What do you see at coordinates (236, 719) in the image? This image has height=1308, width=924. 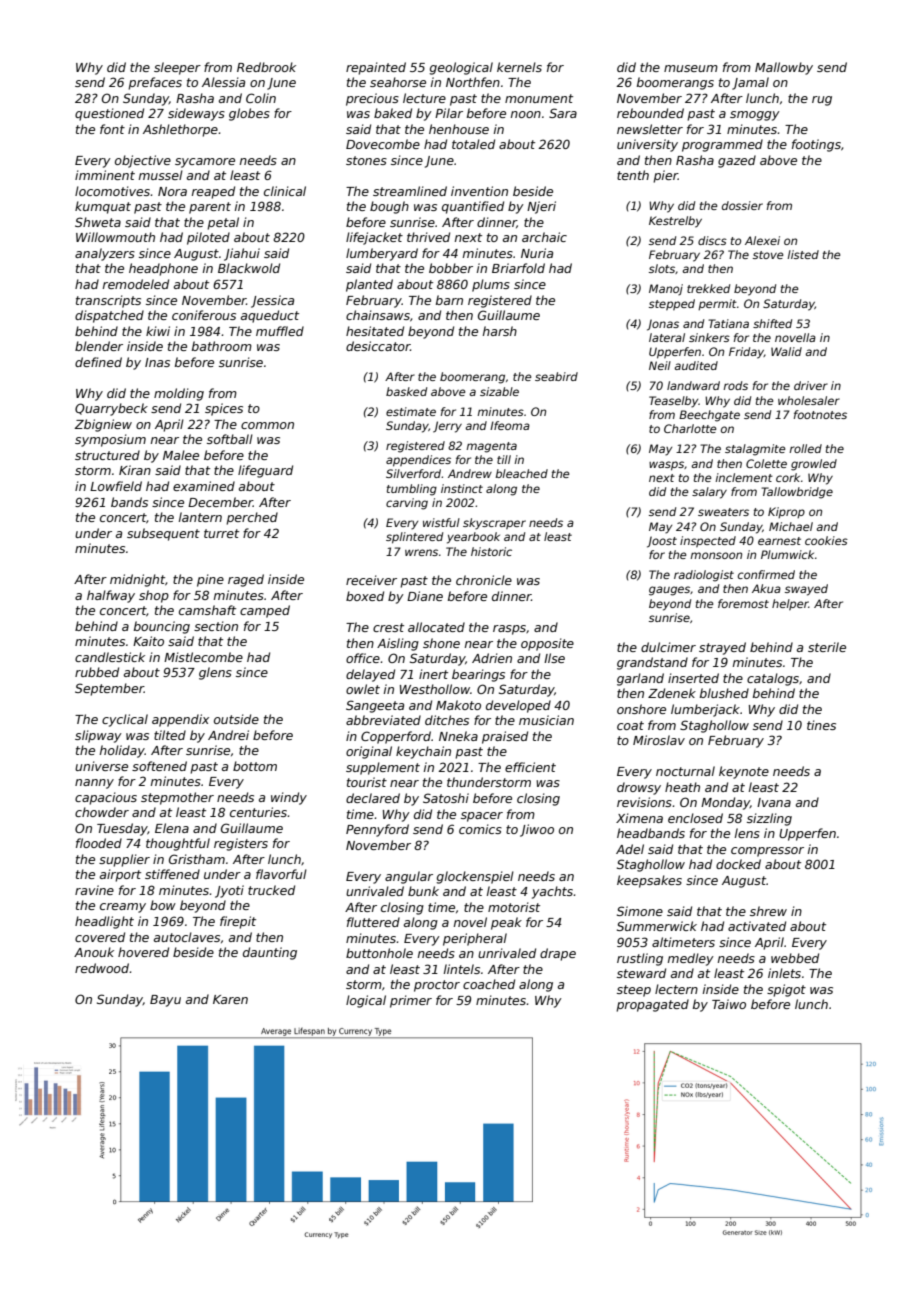 I see `outside` at bounding box center [236, 719].
